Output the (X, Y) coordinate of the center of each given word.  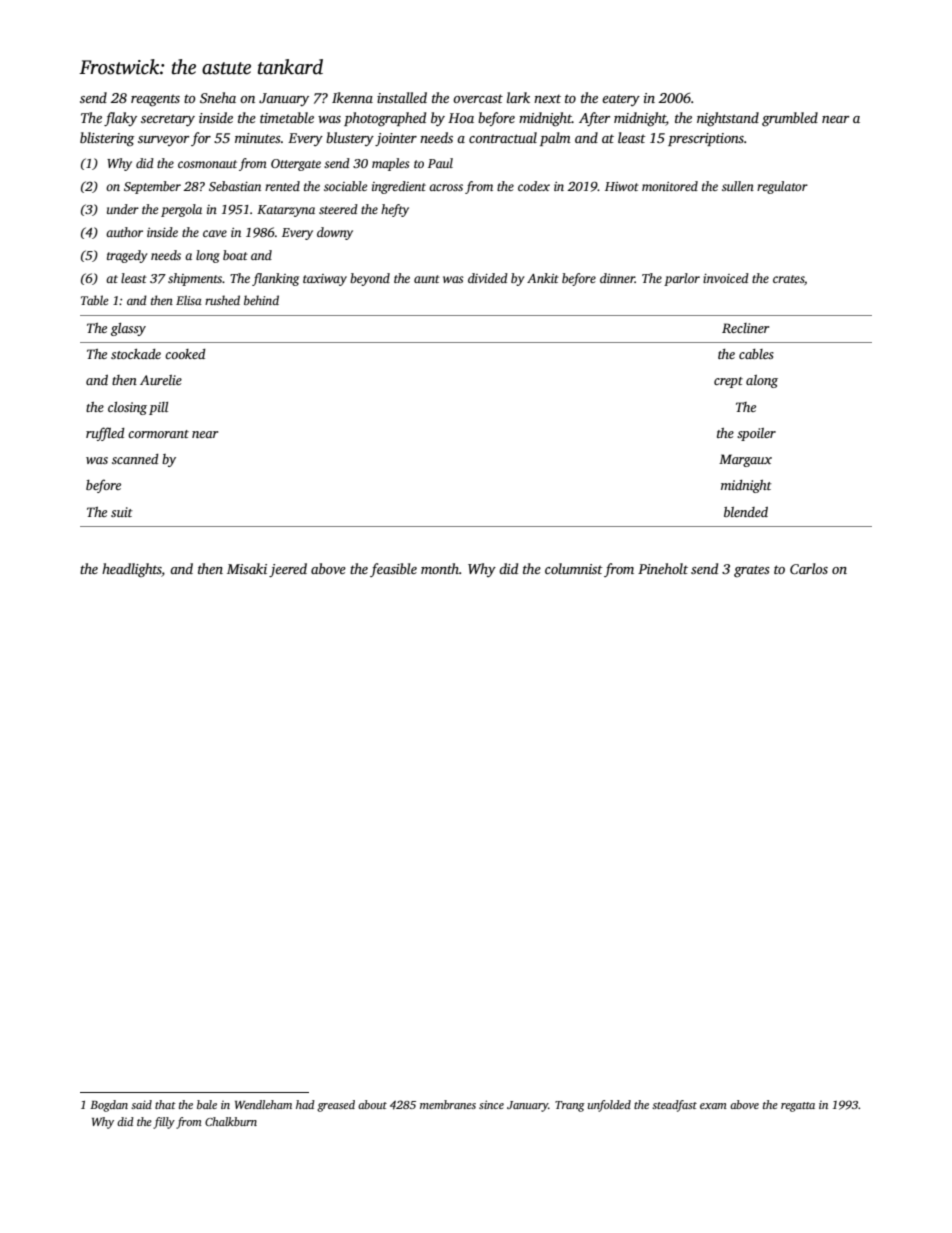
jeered (288, 570)
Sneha (218, 97)
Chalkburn (231, 1121)
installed (402, 97)
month (440, 568)
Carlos (809, 568)
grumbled (790, 119)
